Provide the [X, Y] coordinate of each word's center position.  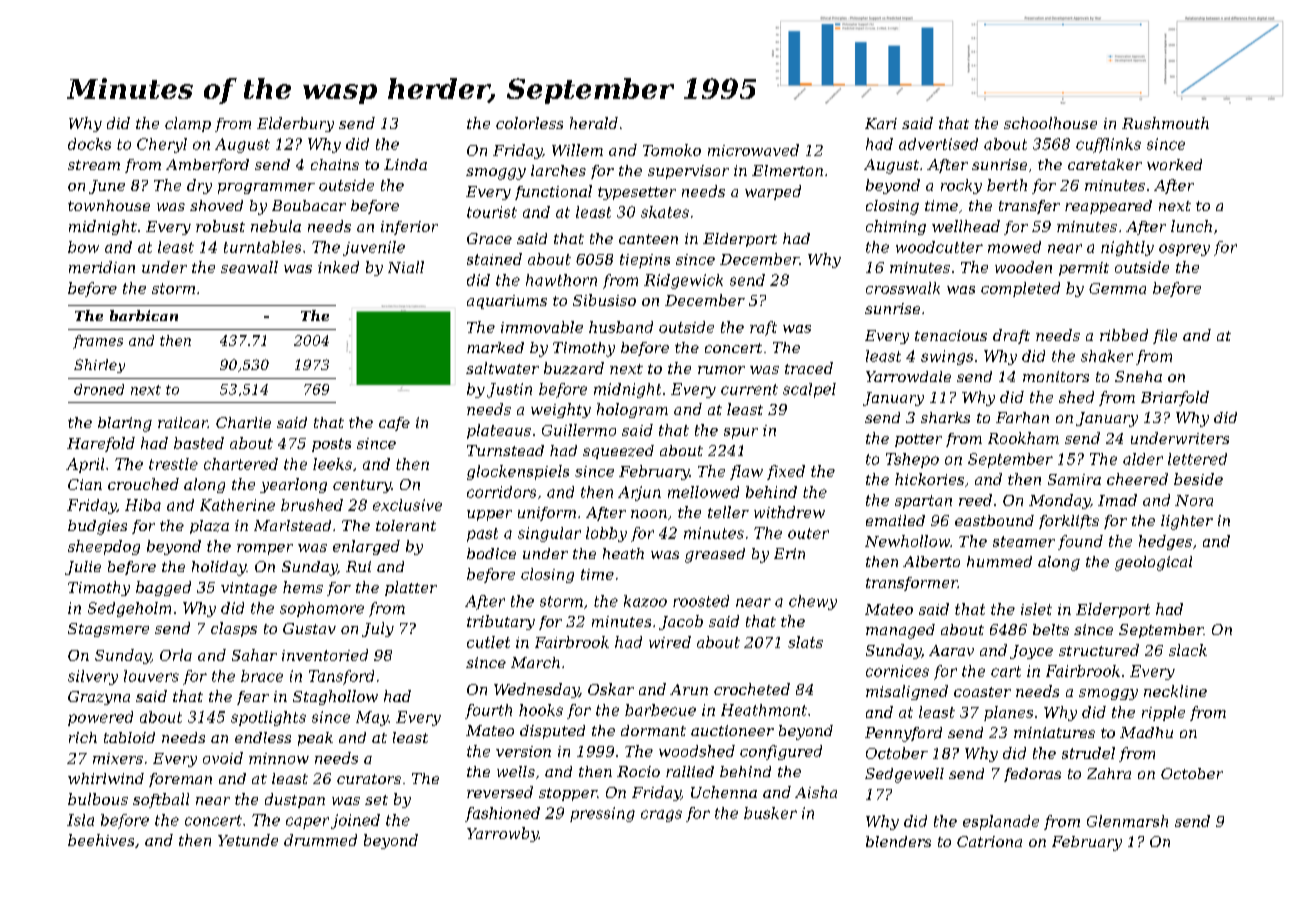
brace [262, 676]
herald [594, 123]
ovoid [223, 758]
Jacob [681, 622]
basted [199, 443]
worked [1174, 164]
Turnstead [505, 450]
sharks [945, 417]
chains [335, 164]
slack [1188, 650]
